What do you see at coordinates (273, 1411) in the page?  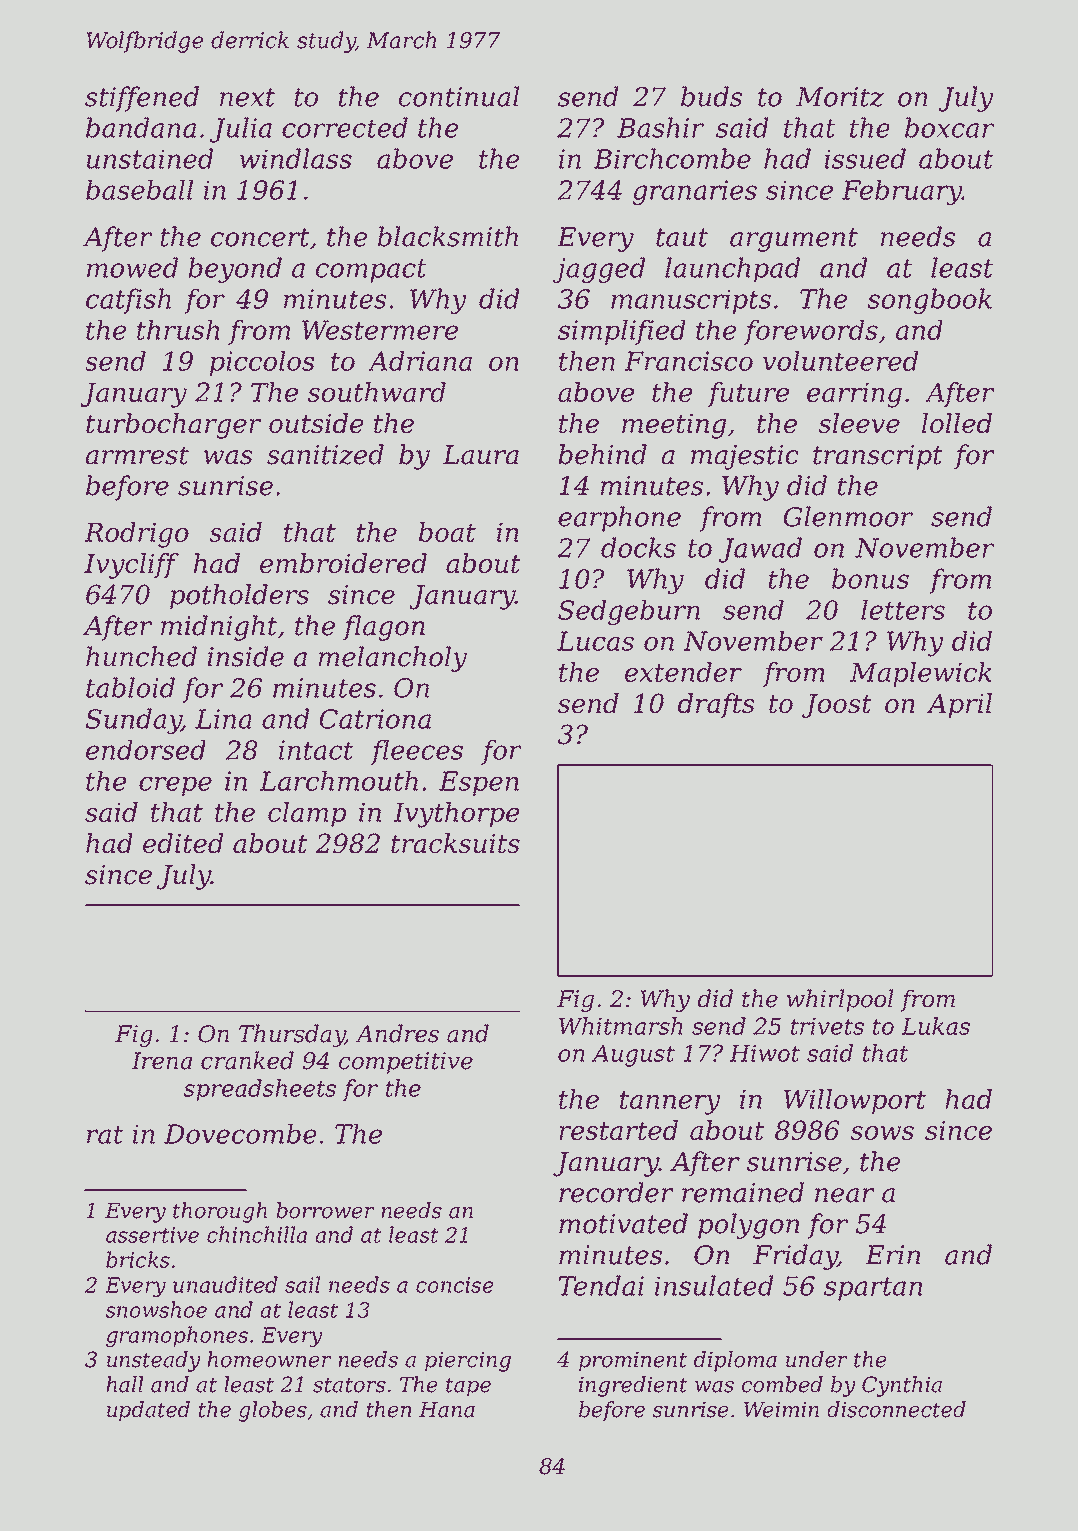 I see `globes` at bounding box center [273, 1411].
